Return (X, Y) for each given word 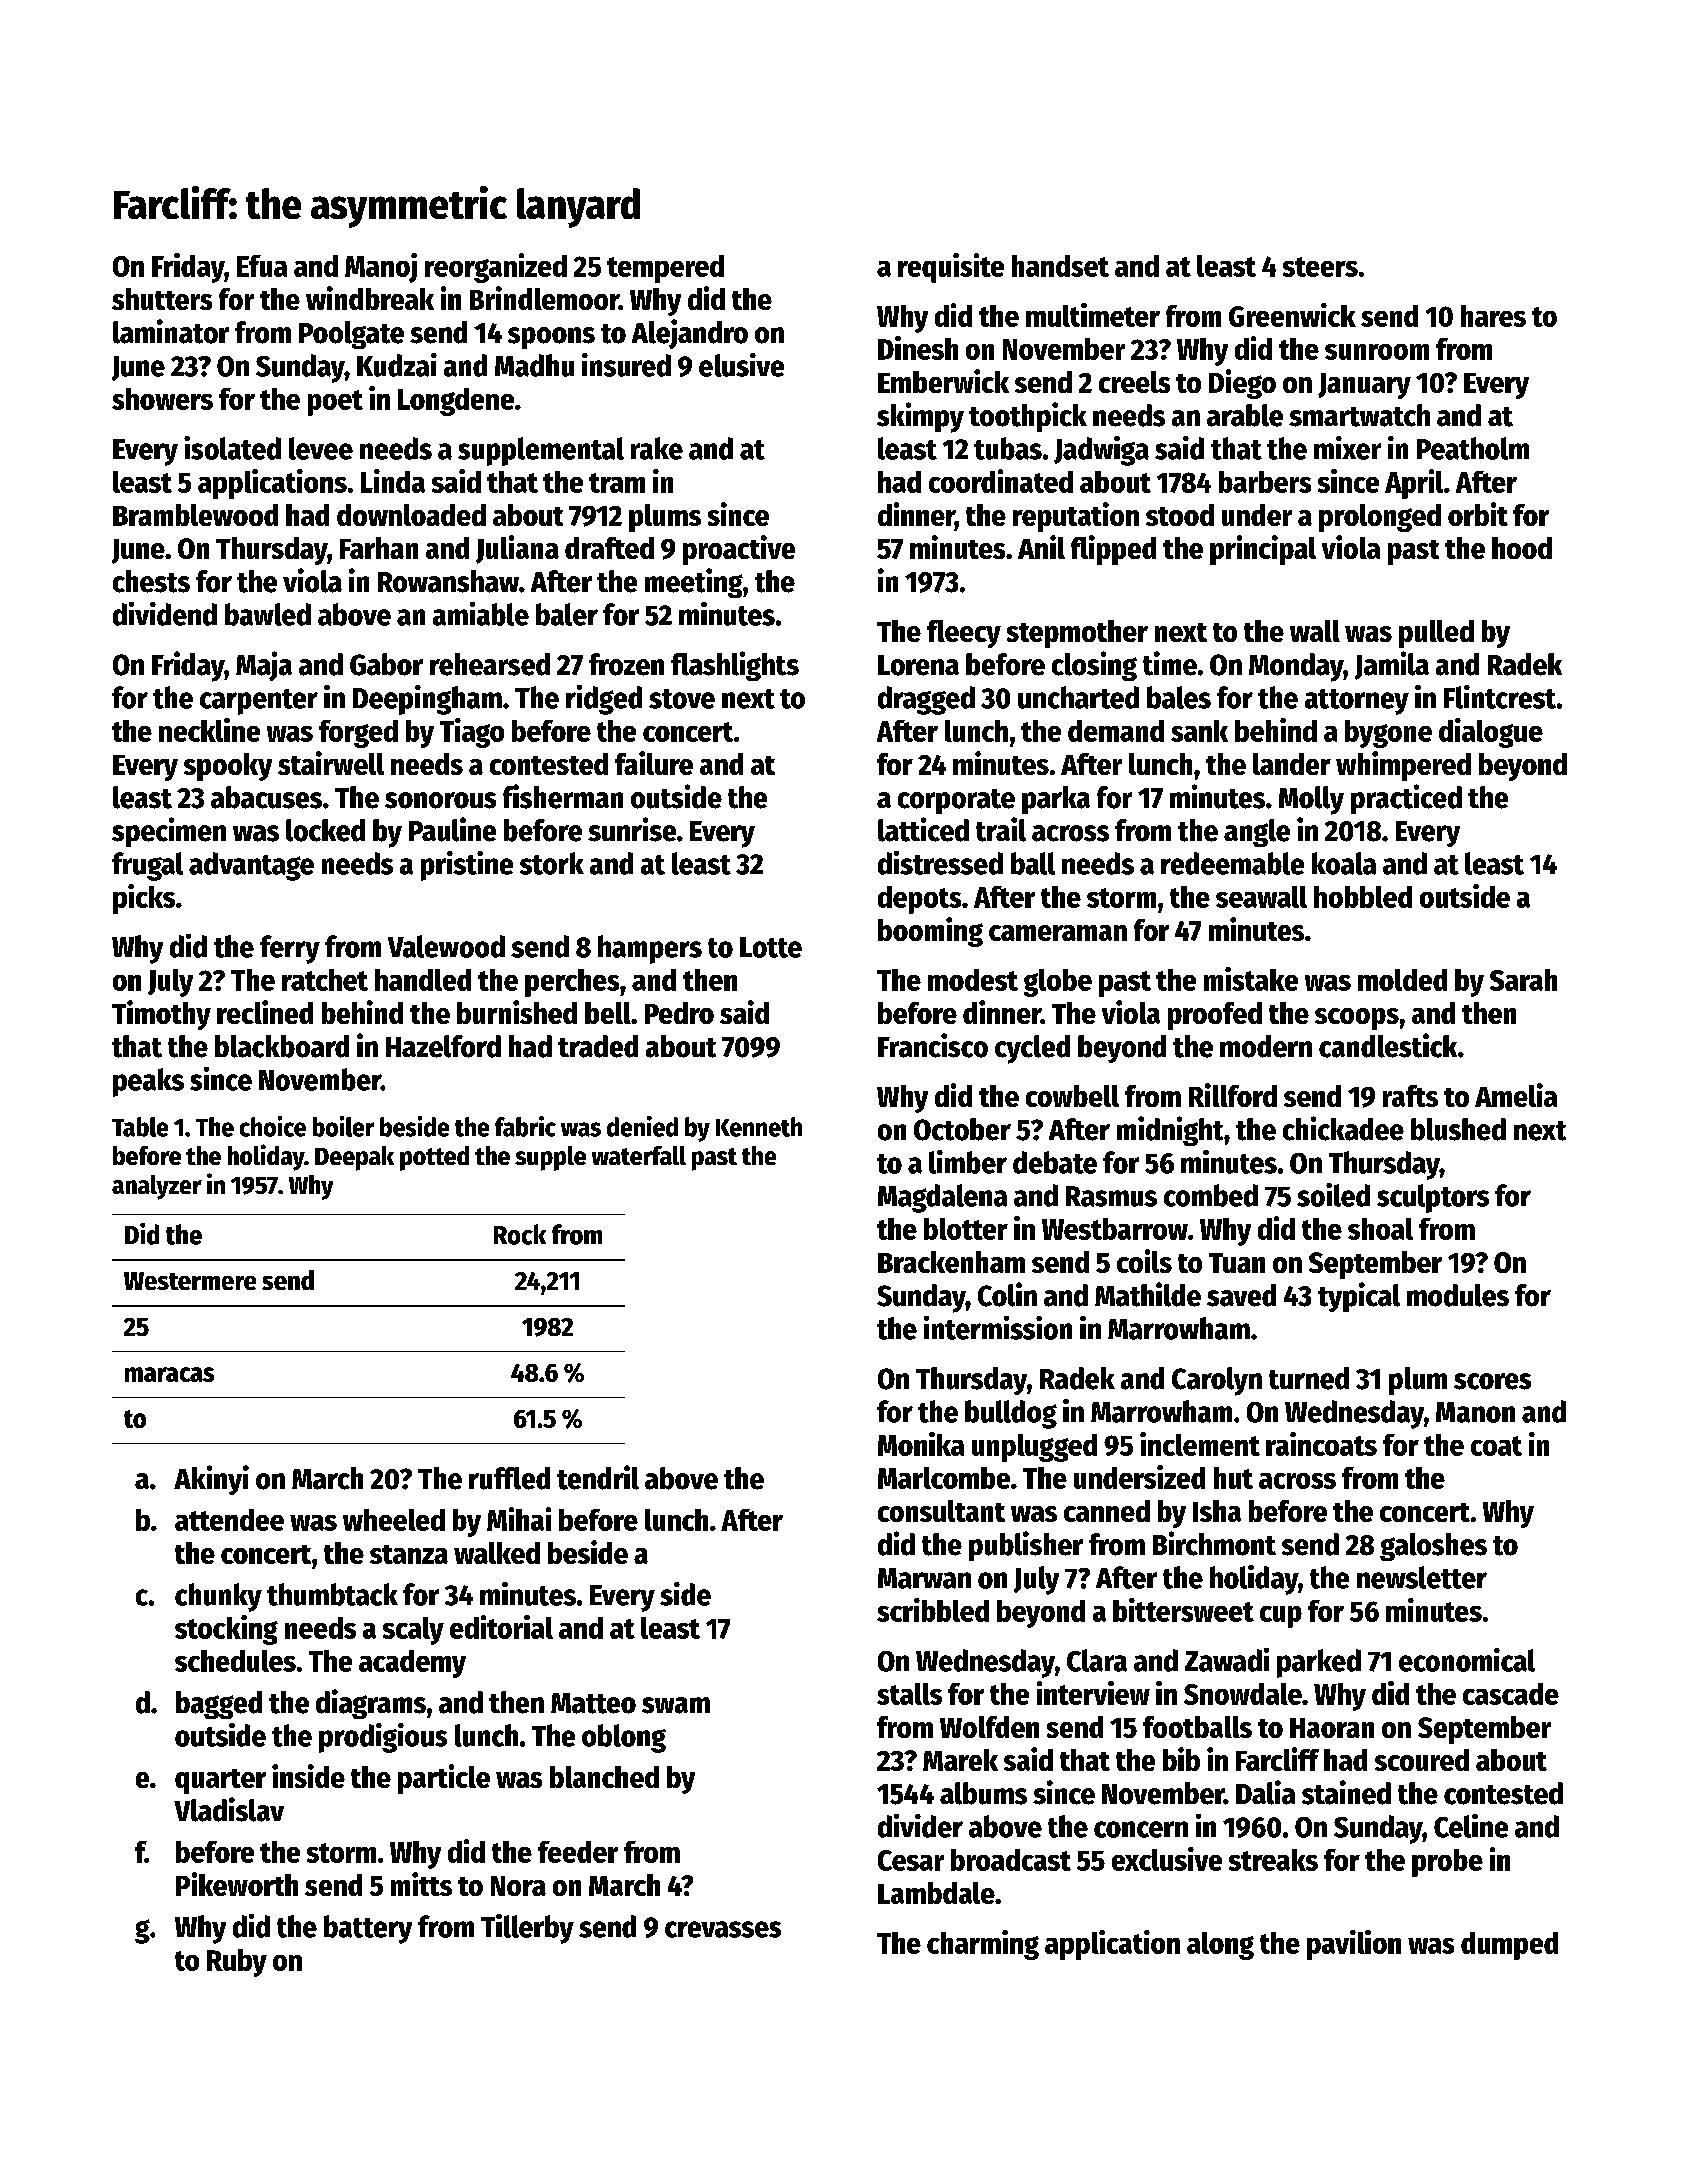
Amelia (1516, 1095)
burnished (517, 1012)
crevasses (723, 1929)
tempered (665, 269)
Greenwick (1292, 315)
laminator (171, 331)
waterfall (639, 1155)
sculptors (1433, 1198)
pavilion (1354, 1945)
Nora (518, 1886)
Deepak (354, 1158)
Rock (520, 1234)
